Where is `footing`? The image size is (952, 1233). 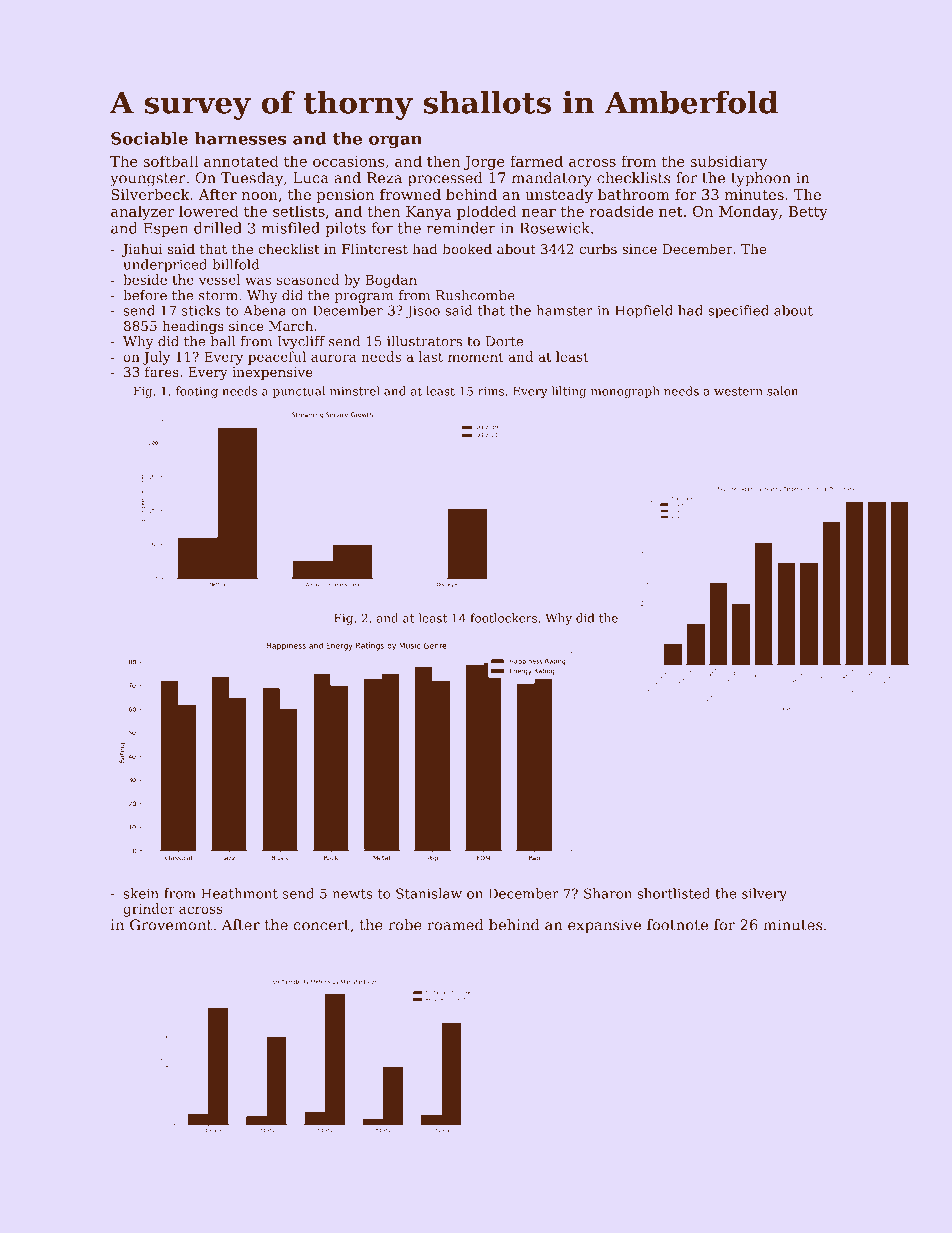
footing is located at coordinates (197, 392).
